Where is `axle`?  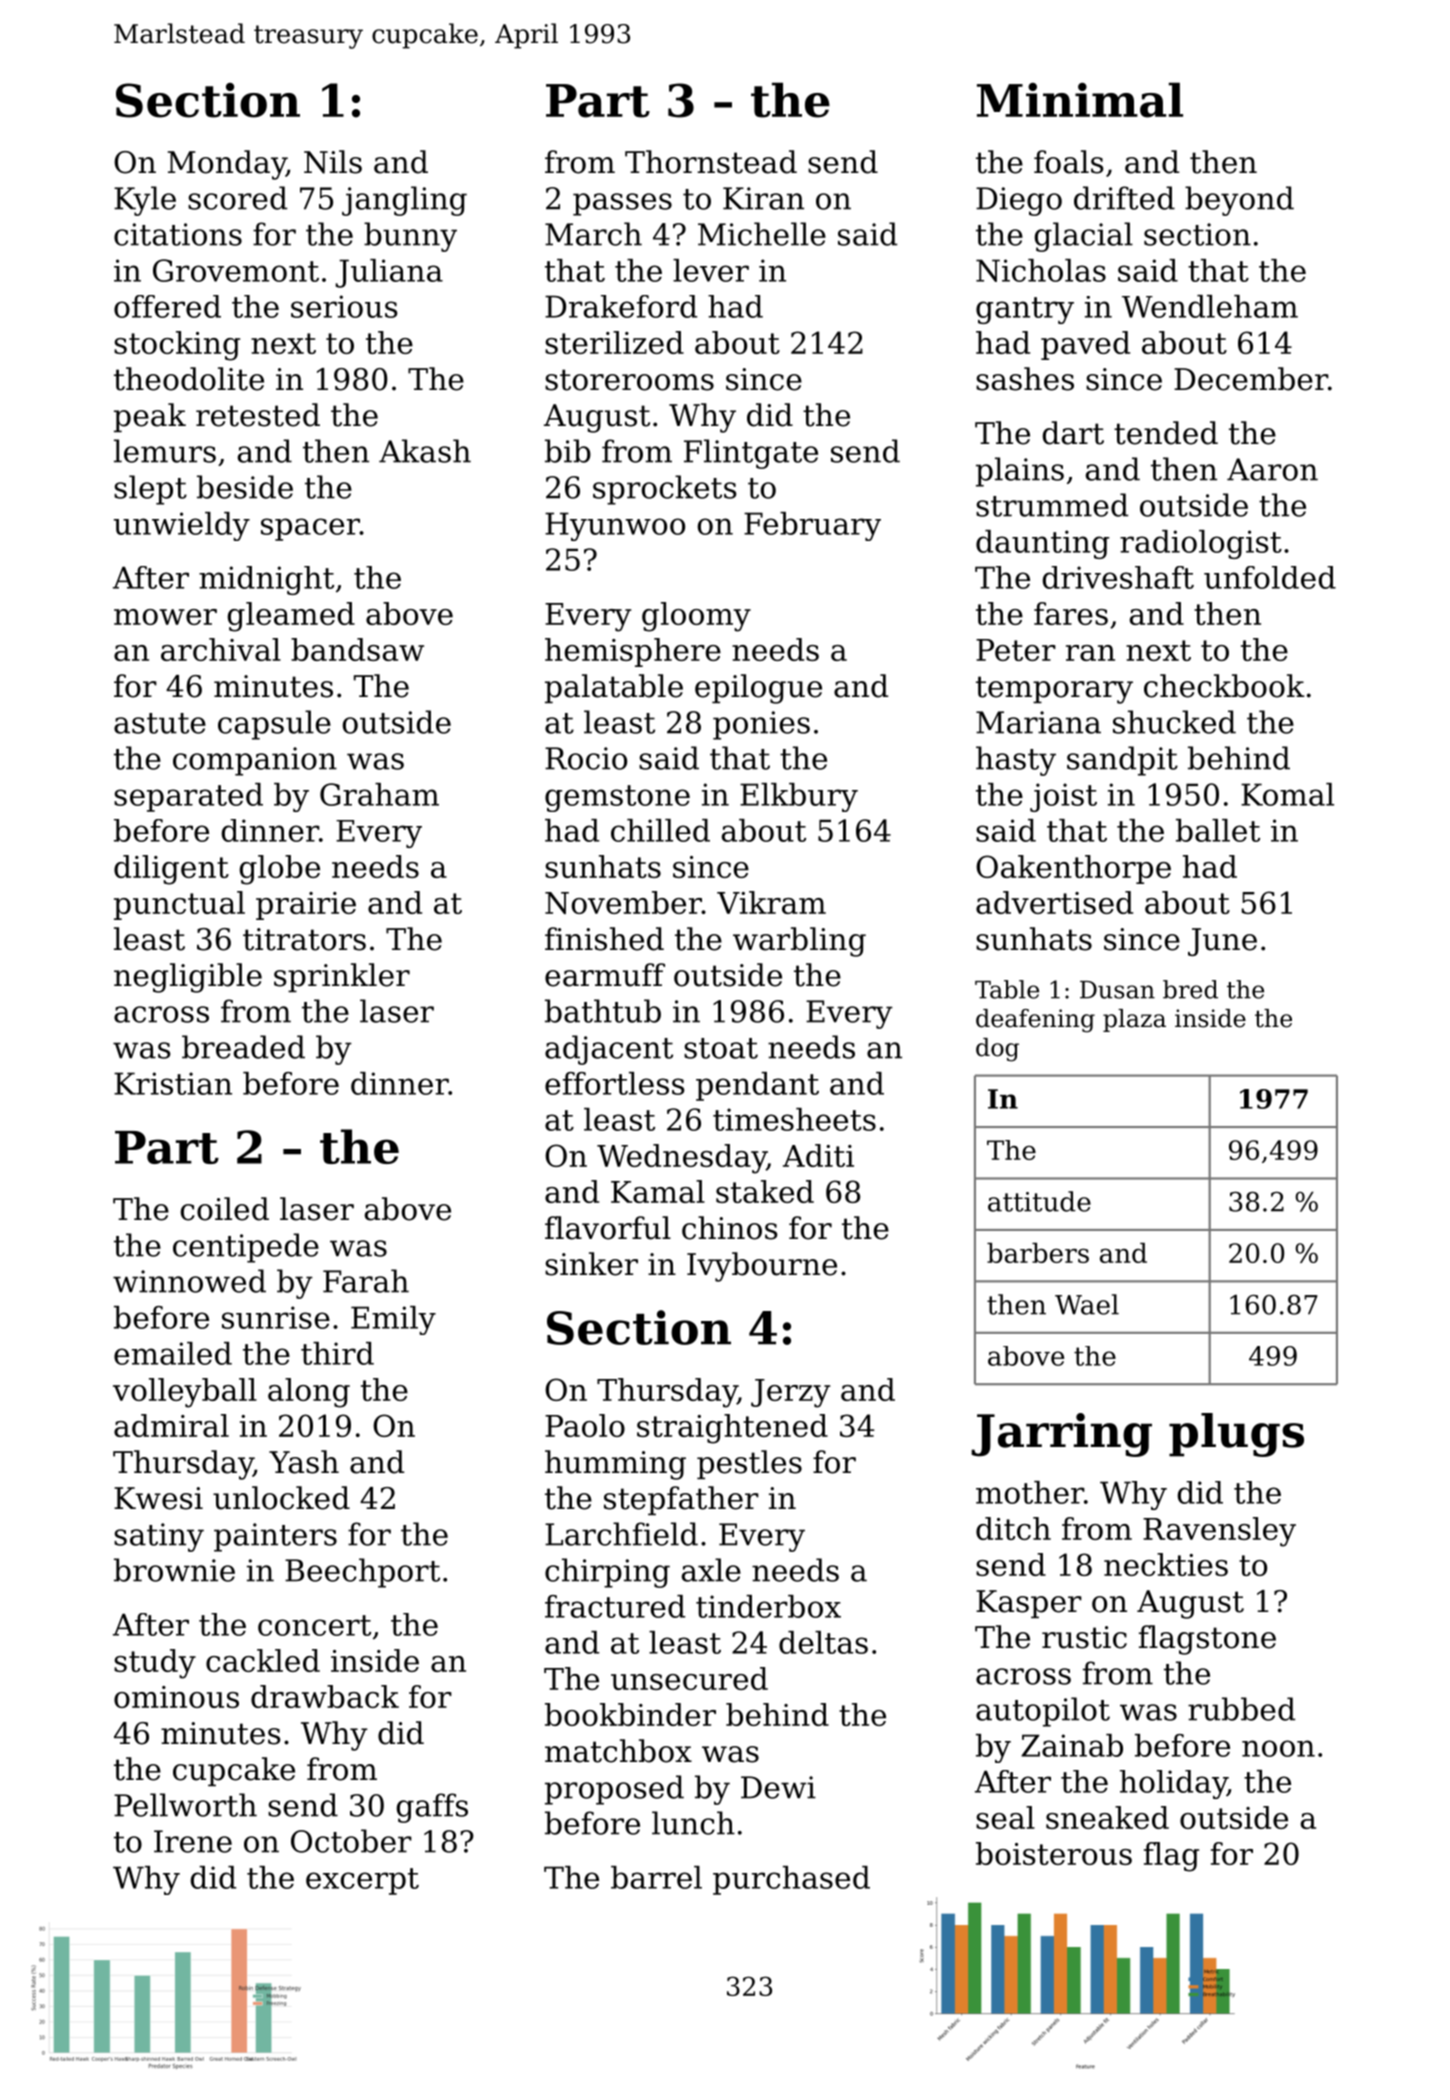
axle is located at coordinates (711, 1570).
